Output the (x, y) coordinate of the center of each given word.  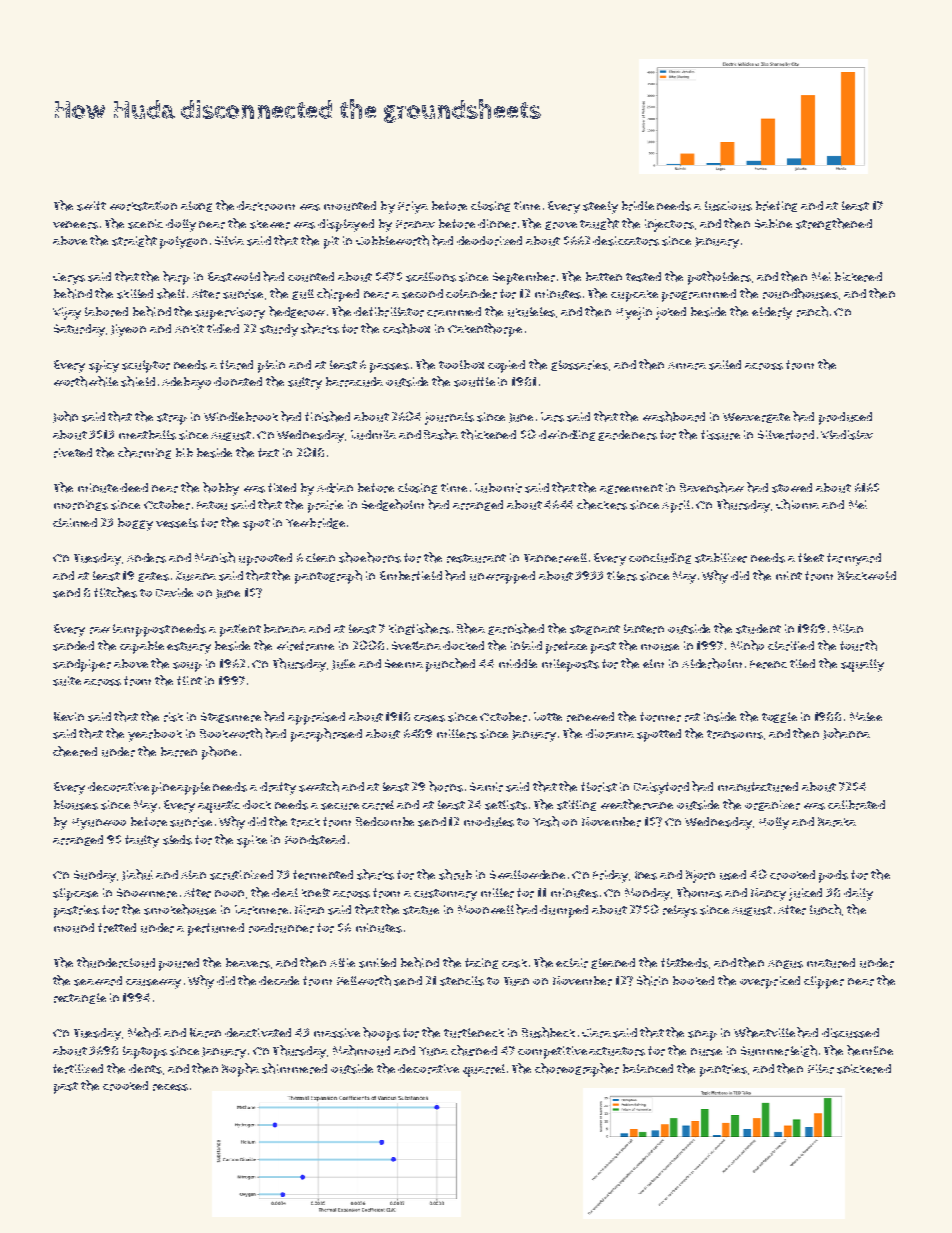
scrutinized (241, 875)
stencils (462, 981)
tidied (223, 328)
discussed (850, 1033)
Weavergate (756, 418)
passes (389, 368)
